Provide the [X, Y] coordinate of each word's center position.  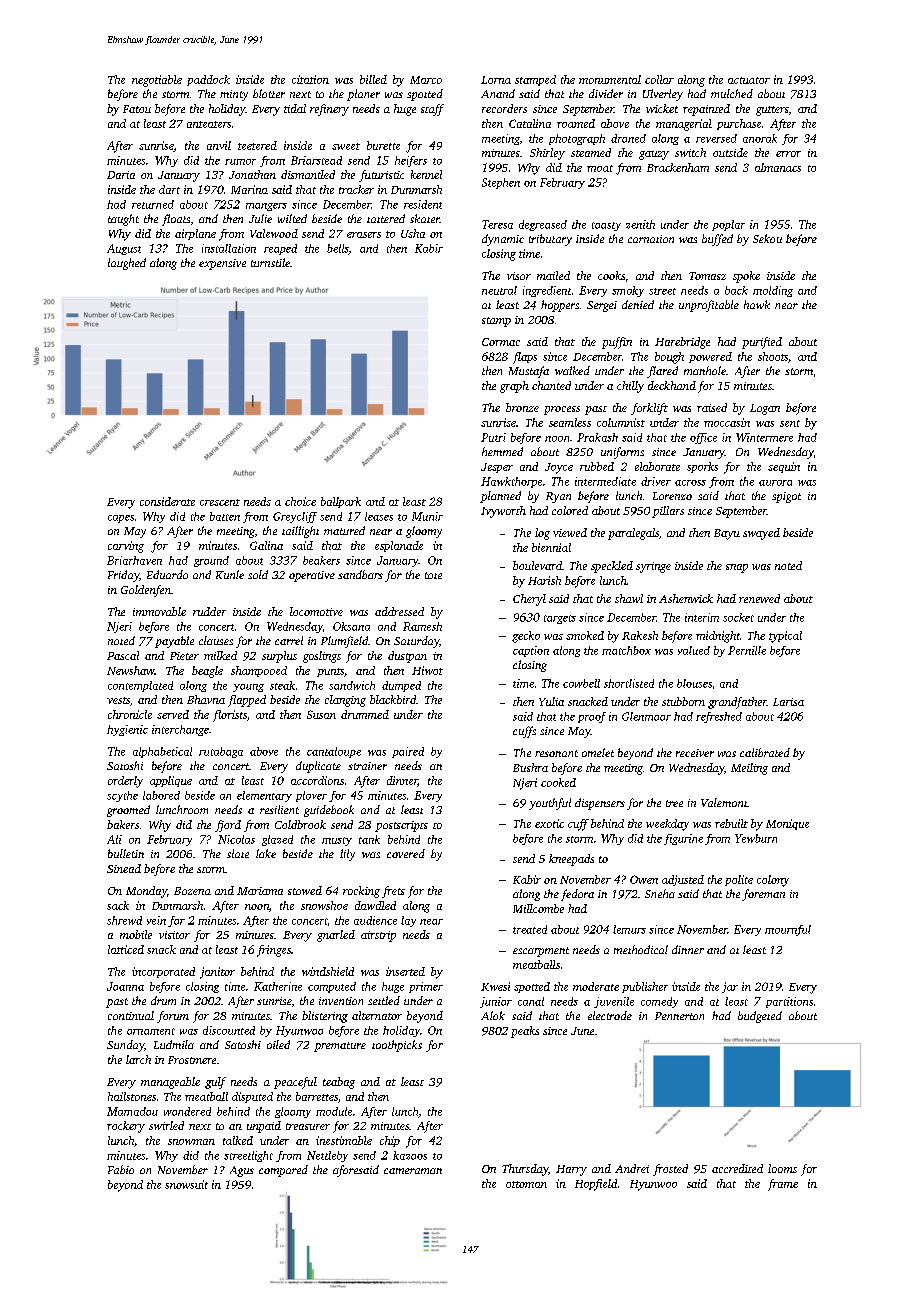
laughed [127, 264]
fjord [228, 826]
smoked [585, 635]
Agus [242, 1171]
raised [712, 407]
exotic [549, 823]
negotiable [157, 81]
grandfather [737, 703]
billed [373, 79]
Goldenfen [146, 591]
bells [338, 249]
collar [659, 79]
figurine [683, 839]
